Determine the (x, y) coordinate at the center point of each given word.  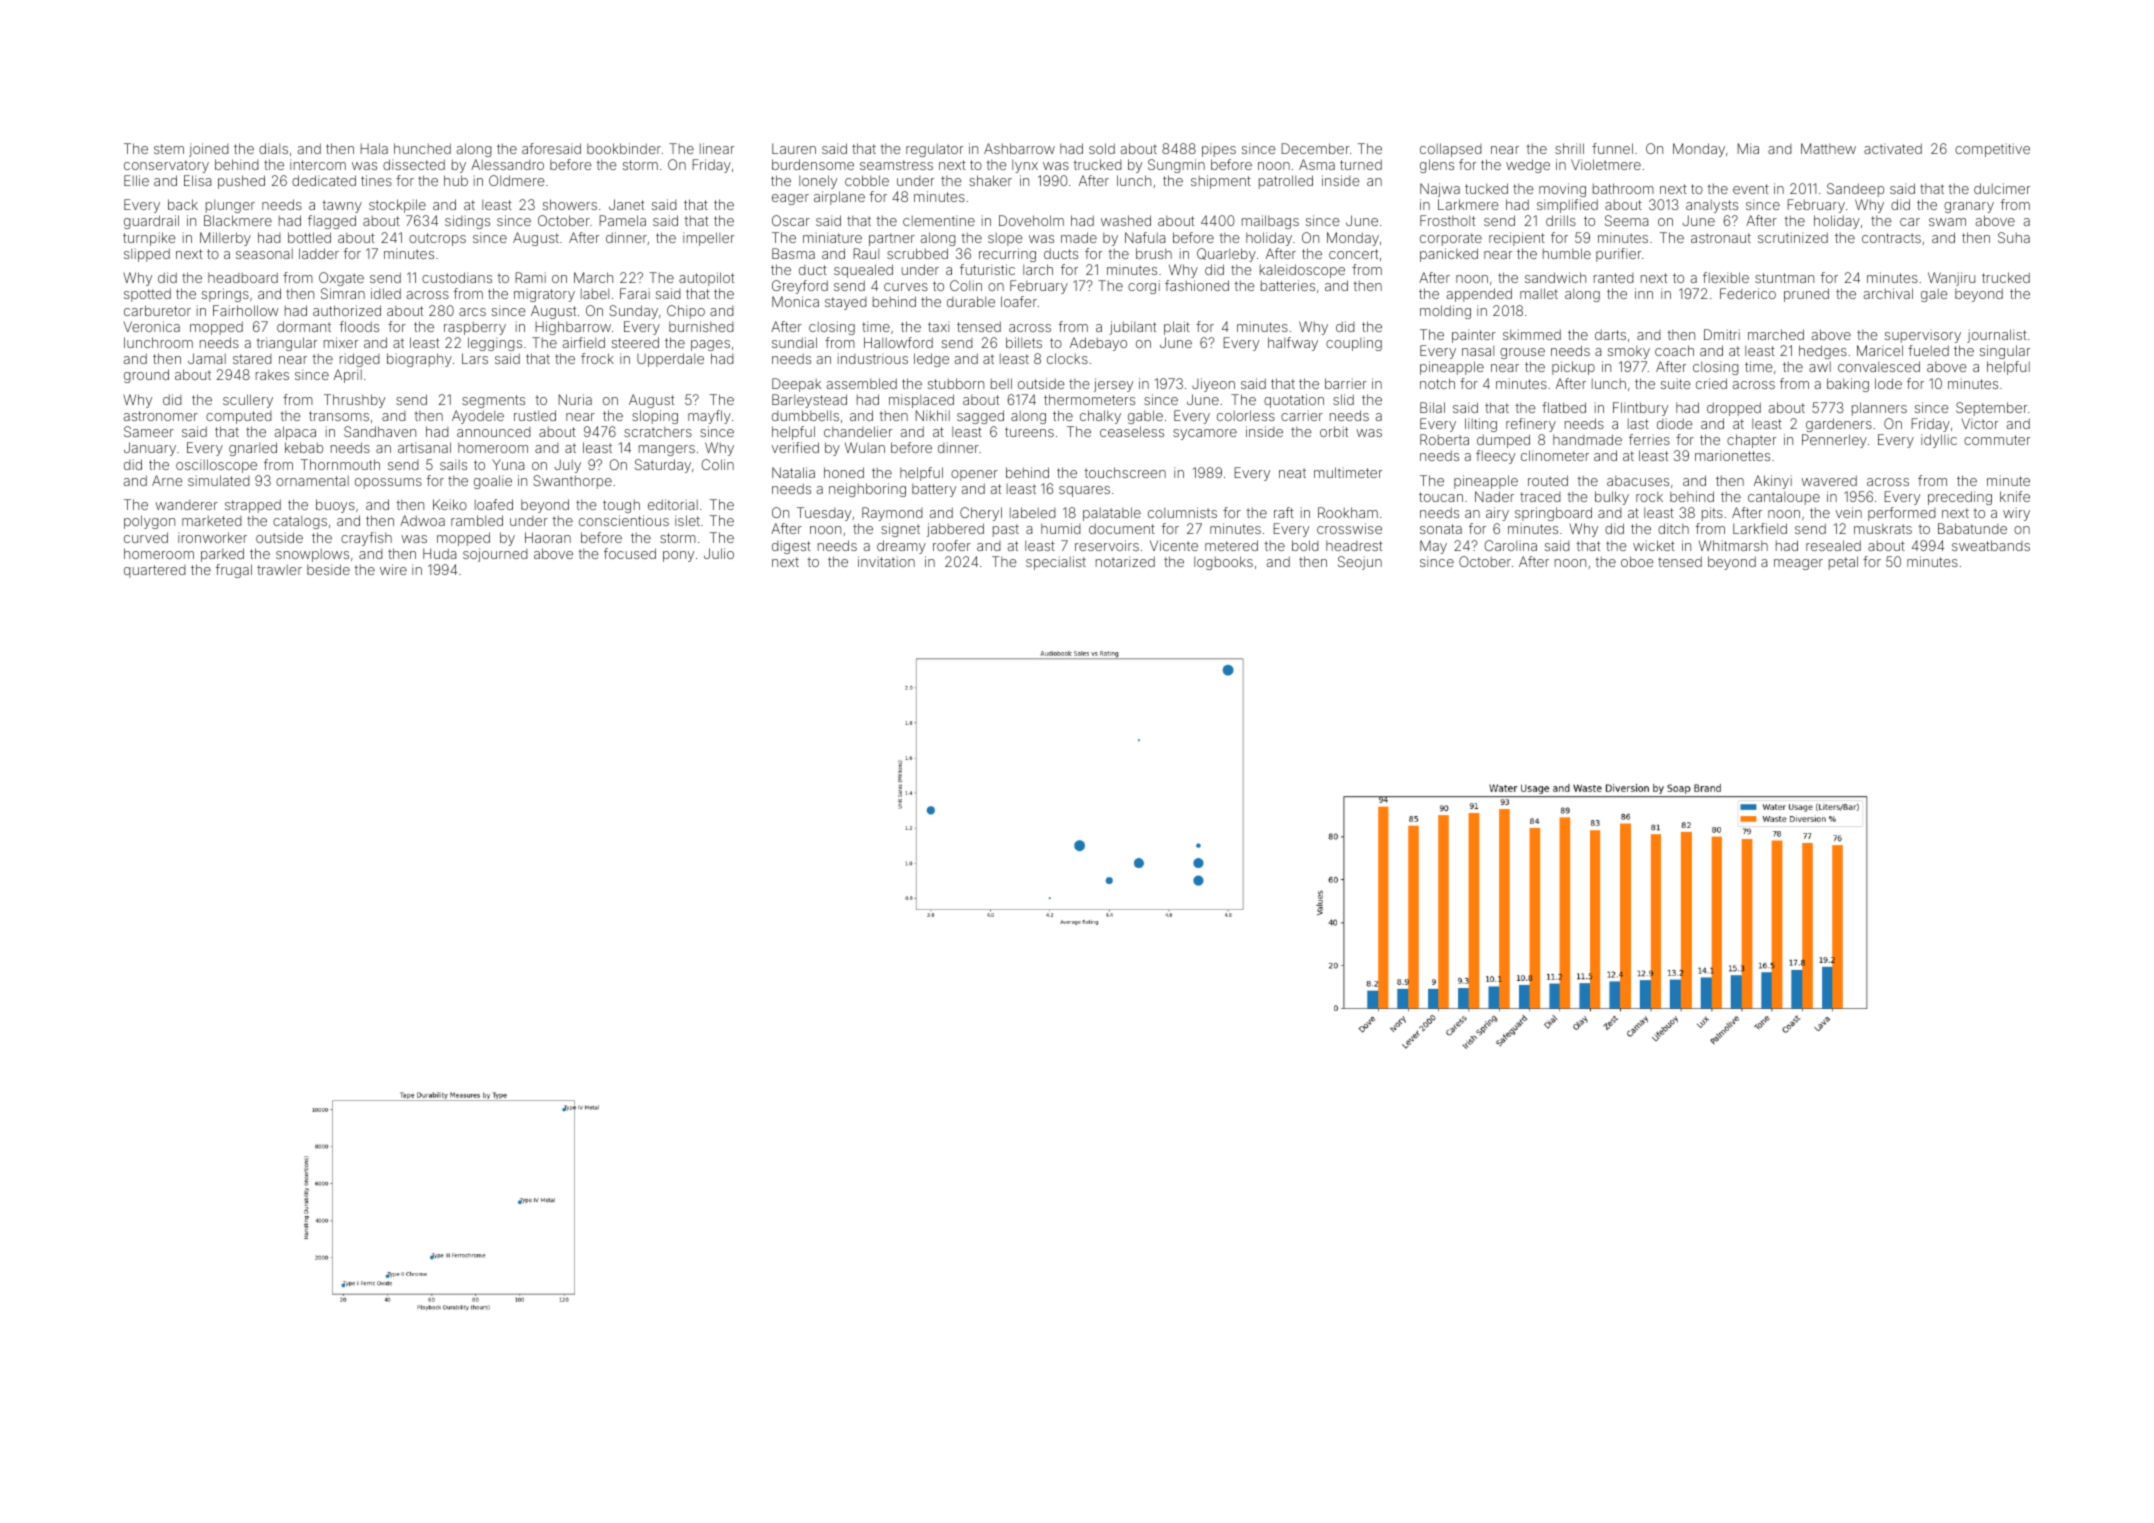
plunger (230, 206)
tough (621, 506)
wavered (1829, 480)
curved (146, 537)
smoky (1629, 352)
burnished (701, 326)
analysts (1712, 206)
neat (1292, 473)
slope (1005, 239)
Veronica (152, 326)
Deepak (796, 385)
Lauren (794, 148)
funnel (1612, 148)
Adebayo (1098, 344)
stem (169, 149)
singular (2005, 352)
